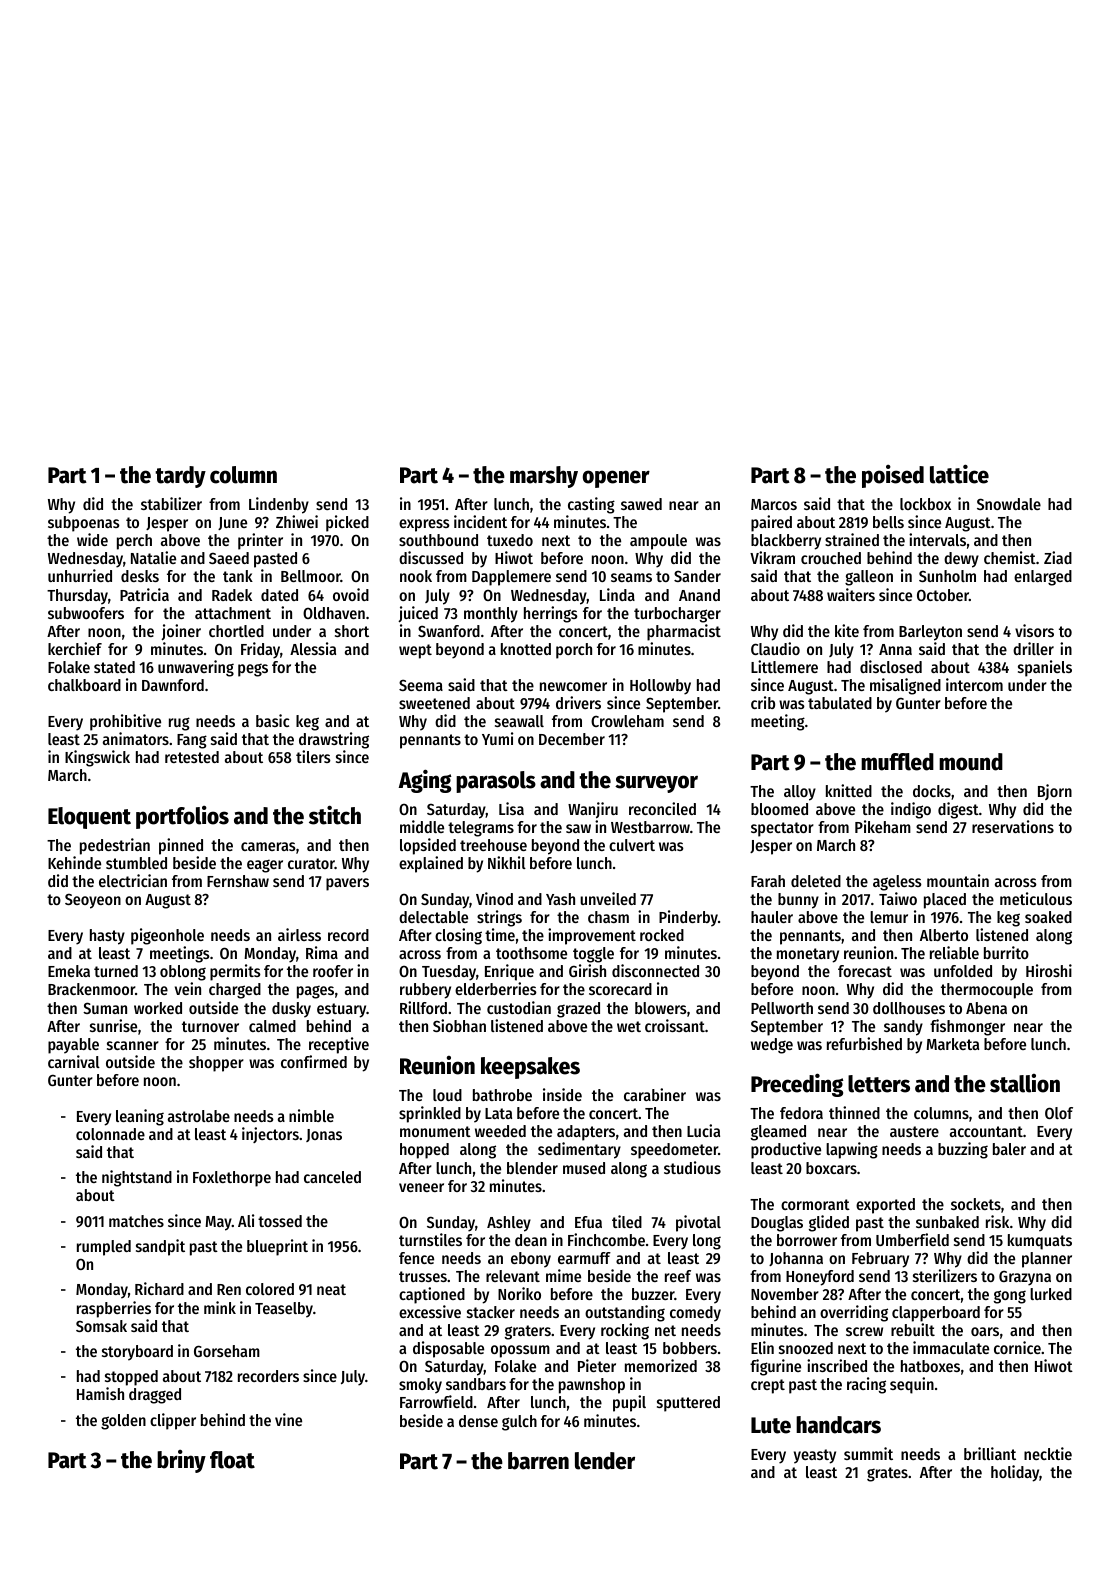 Image resolution: width=1120 pixels, height=1584 pixels. I want to click on holiday, so click(1015, 1473).
